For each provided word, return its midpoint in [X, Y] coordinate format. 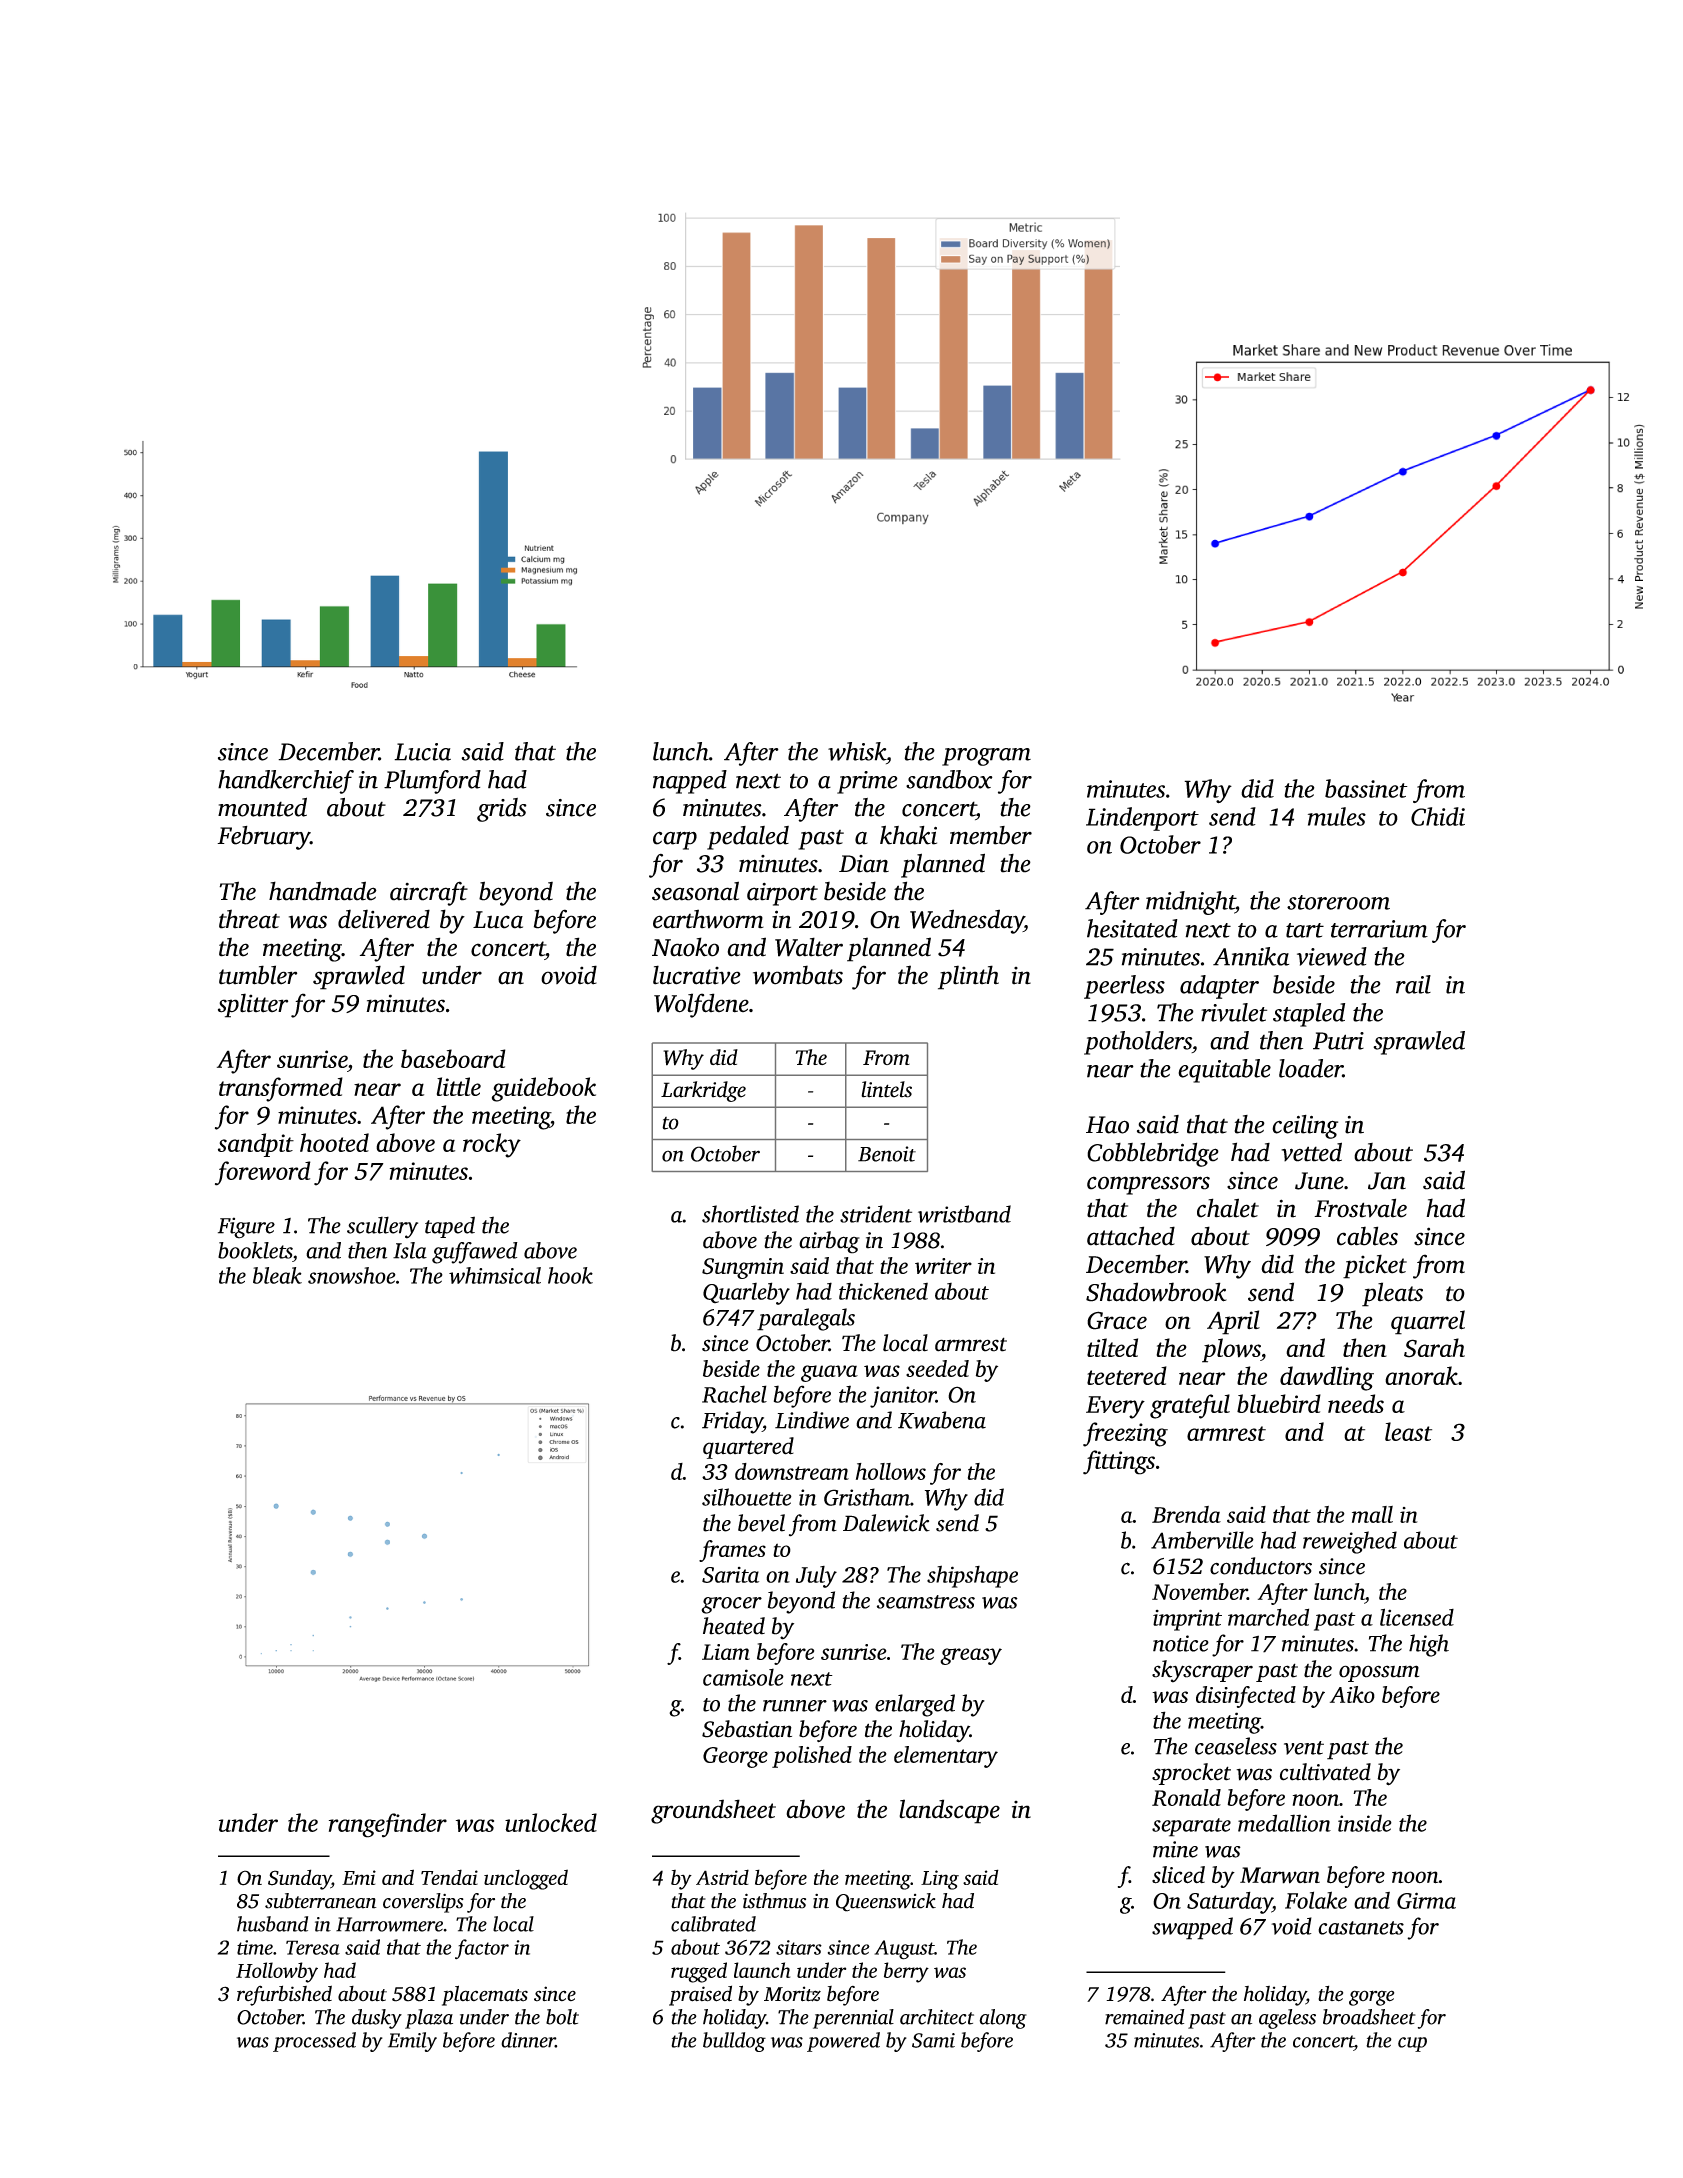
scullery [382, 1227]
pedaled [748, 838]
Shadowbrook [1156, 1292]
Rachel [734, 1394]
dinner [528, 2040]
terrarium [1379, 929]
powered [843, 2042]
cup [1412, 2044]
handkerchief [286, 782]
